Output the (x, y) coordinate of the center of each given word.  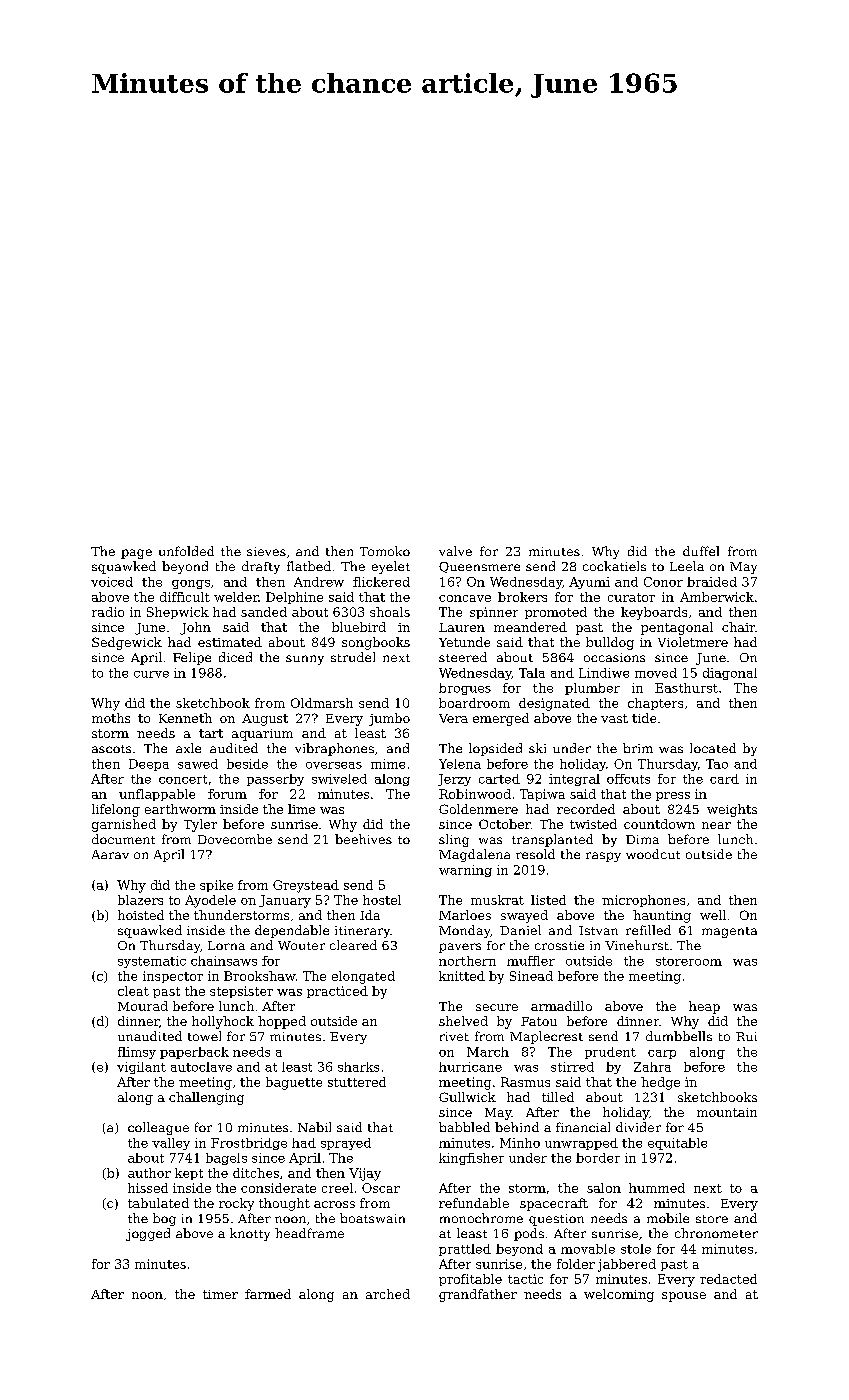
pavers (460, 948)
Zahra (652, 1067)
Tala (532, 673)
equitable (677, 1144)
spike (216, 886)
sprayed (346, 1144)
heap (704, 1007)
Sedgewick (127, 643)
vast (614, 718)
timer (220, 1294)
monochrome (481, 1218)
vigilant (141, 1068)
